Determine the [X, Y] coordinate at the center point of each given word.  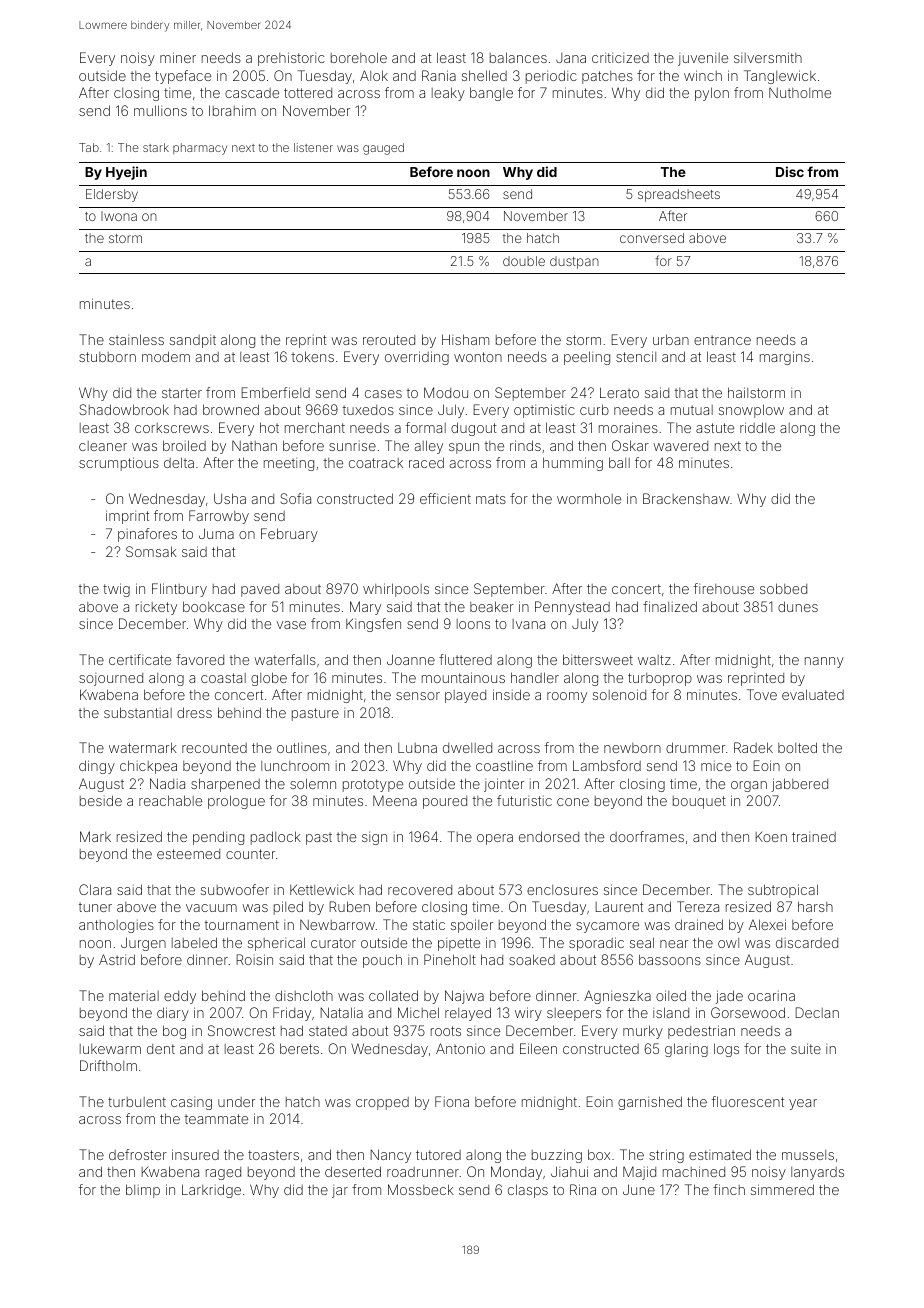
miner [178, 57]
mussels [808, 1155]
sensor [418, 696]
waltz [654, 660]
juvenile [703, 59]
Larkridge [211, 1191]
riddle [757, 427]
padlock [276, 838]
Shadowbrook [124, 409]
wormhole [589, 498]
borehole [359, 57]
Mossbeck [421, 1189]
